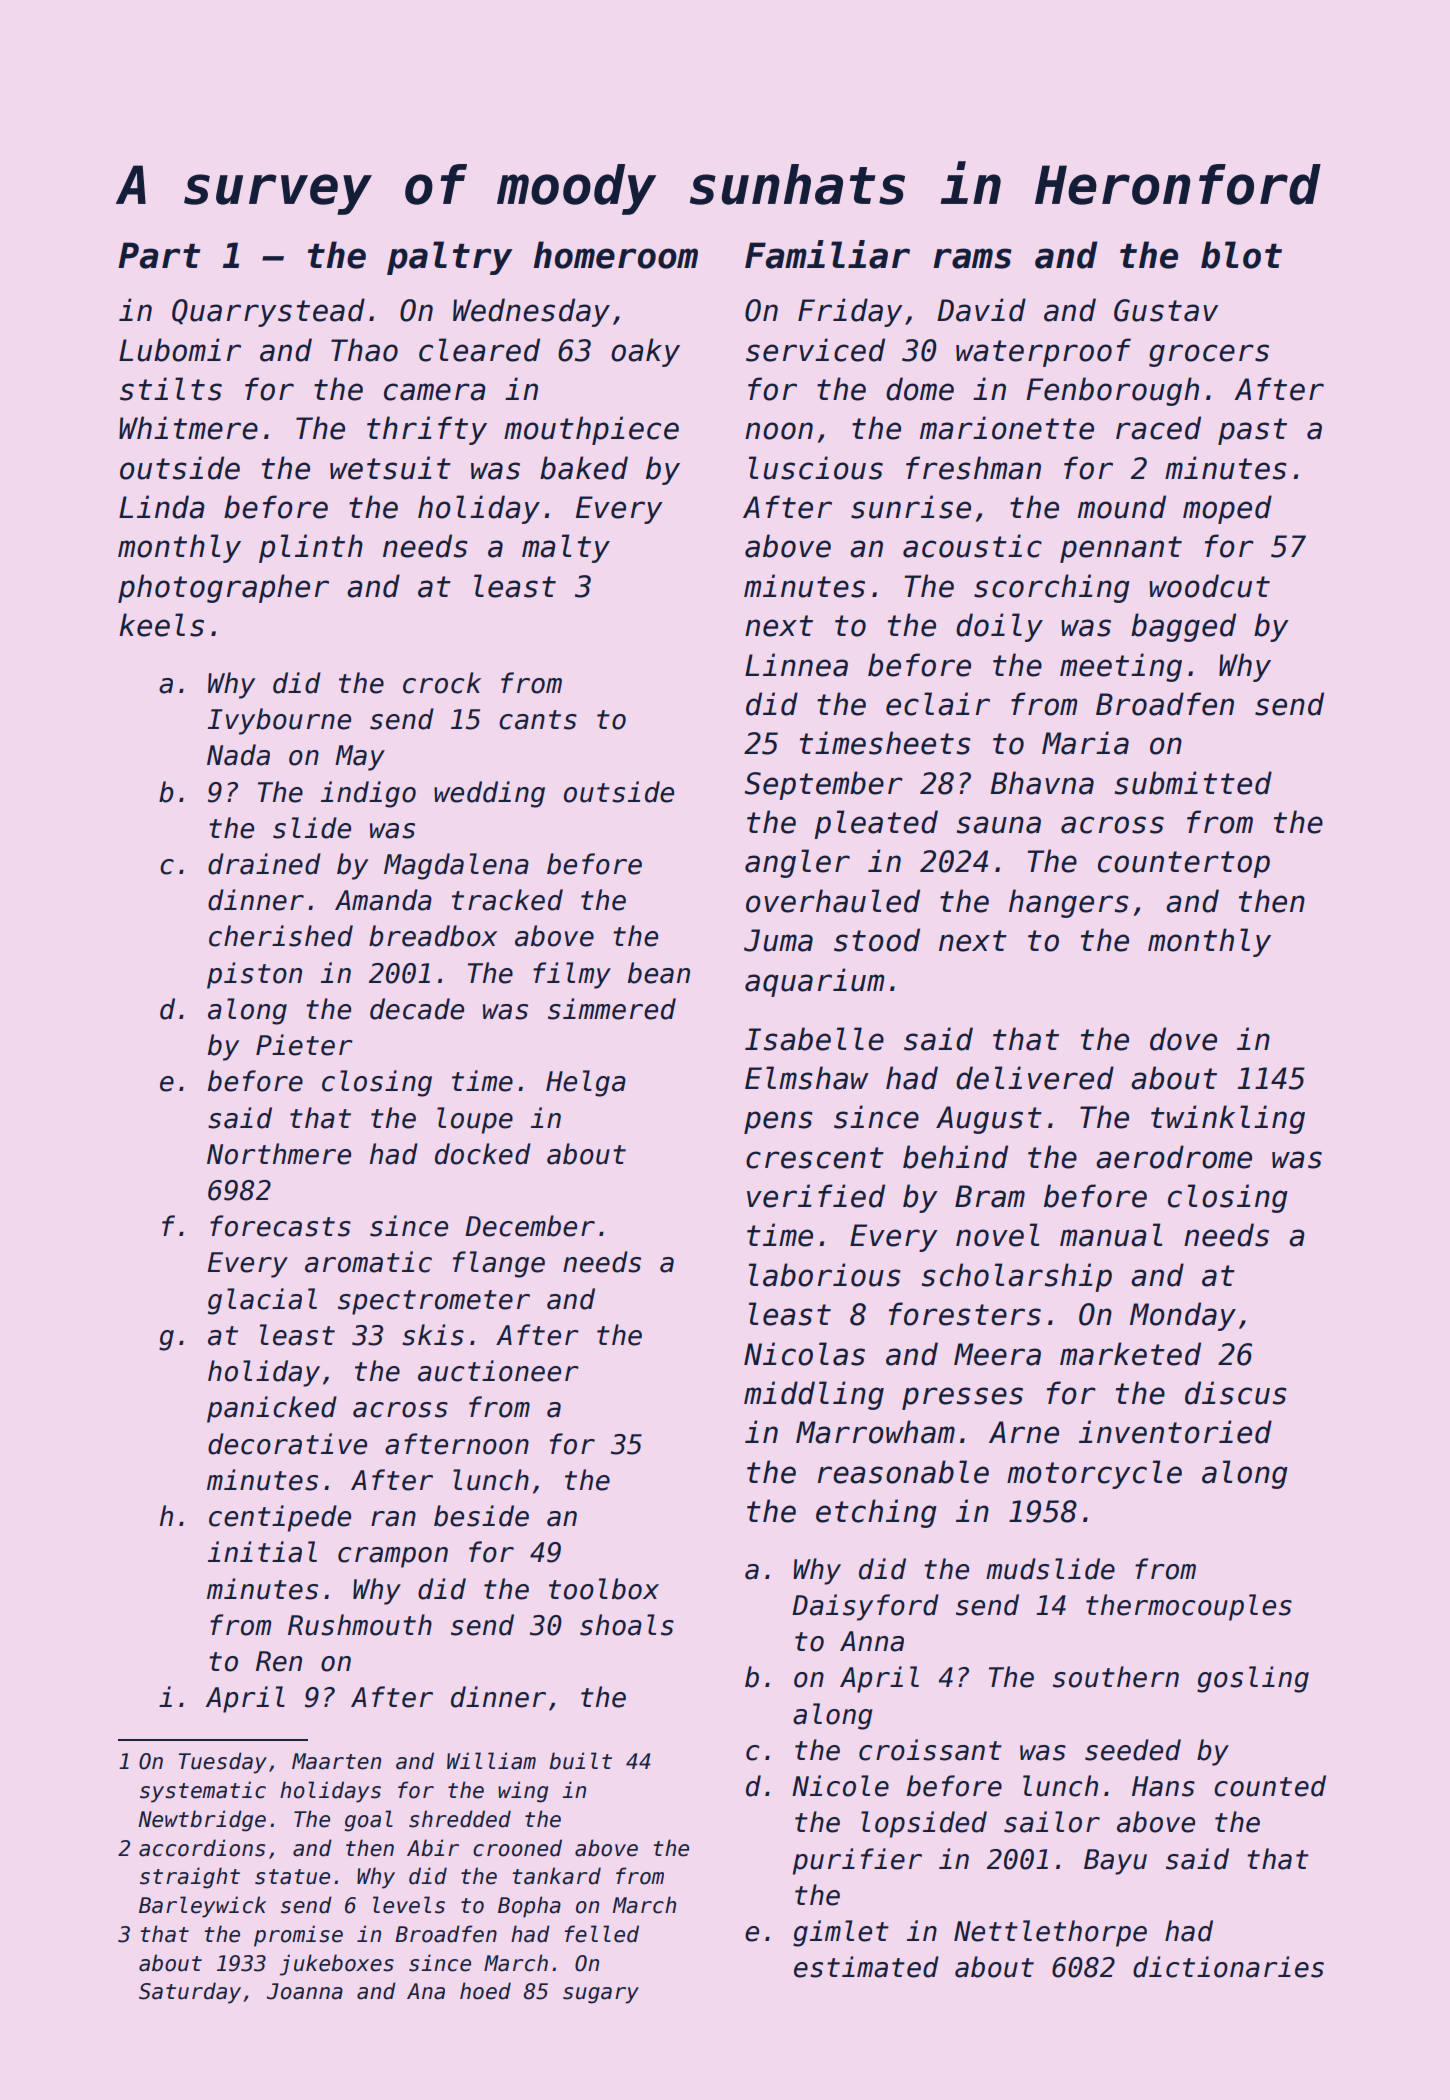 The width and height of the page is (1450, 2100). Describe the element at coordinates (615, 255) in the page. I see `homeroom` at that location.
